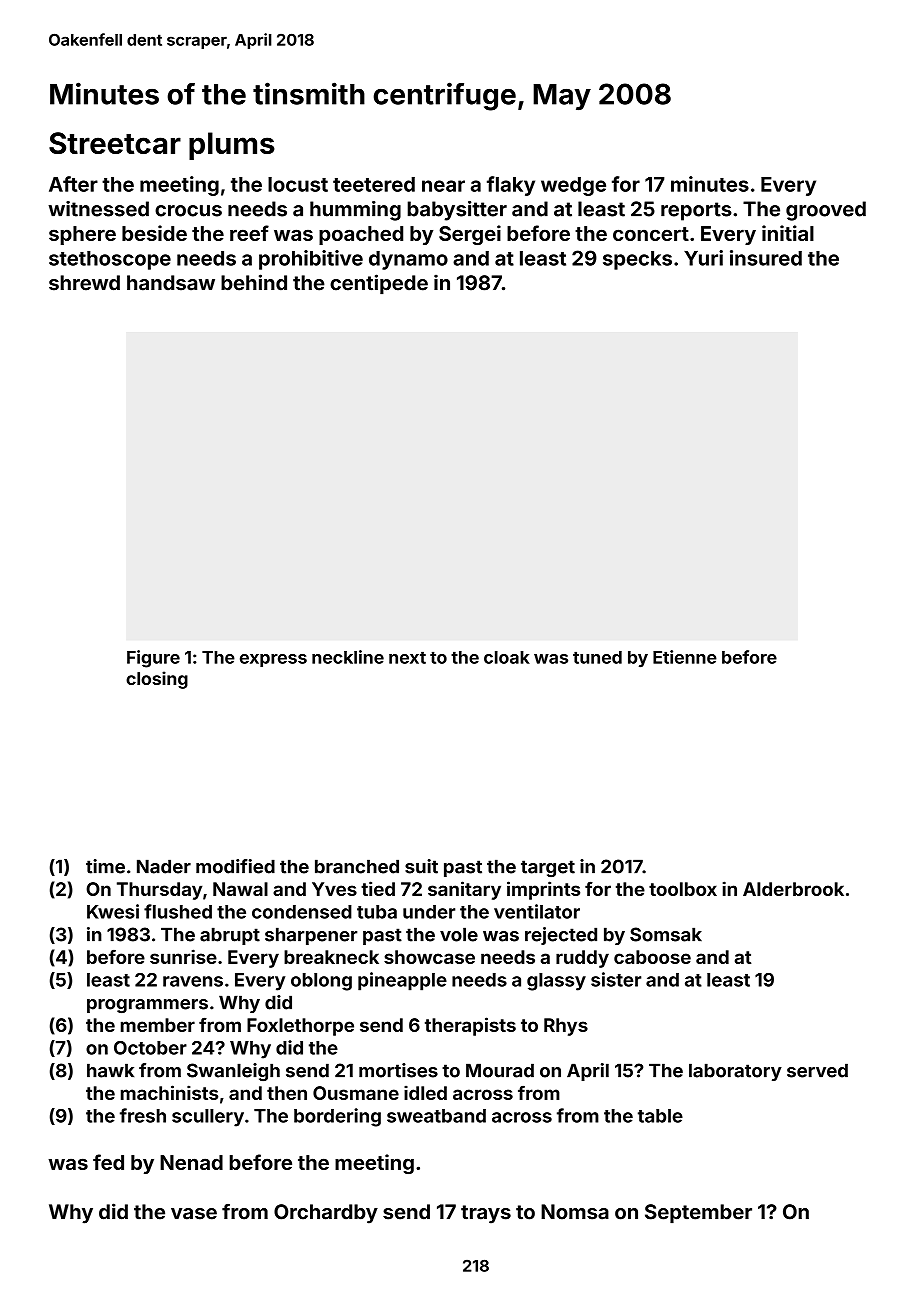 The image size is (924, 1308). What do you see at coordinates (235, 866) in the document?
I see `modified` at bounding box center [235, 866].
